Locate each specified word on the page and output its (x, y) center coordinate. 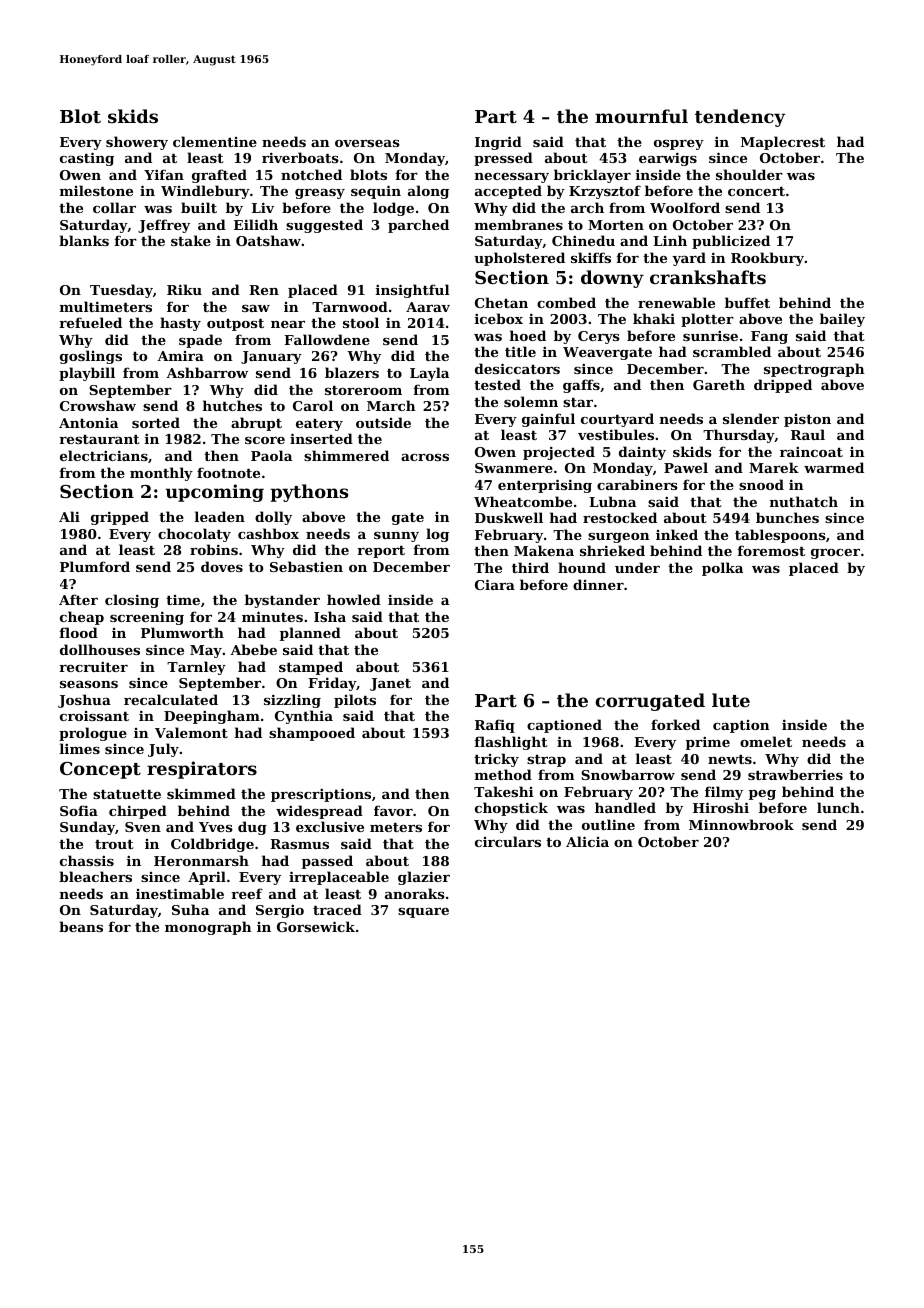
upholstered (519, 259)
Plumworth (182, 632)
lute (731, 700)
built (199, 207)
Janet (390, 684)
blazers (352, 372)
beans (81, 926)
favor (393, 810)
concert (756, 191)
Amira (180, 356)
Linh (670, 240)
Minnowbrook (741, 824)
